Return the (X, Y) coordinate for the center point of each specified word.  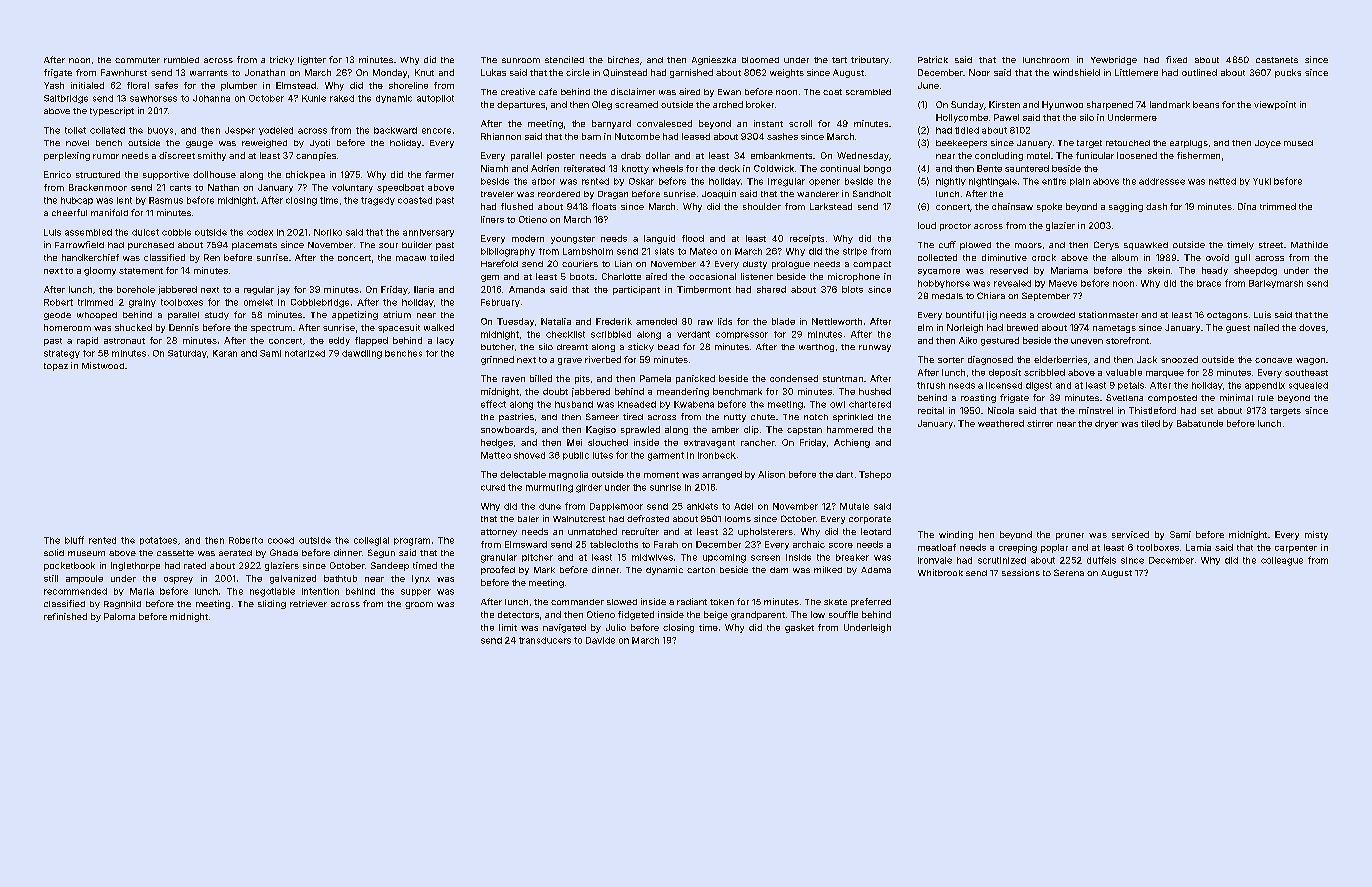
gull (1242, 258)
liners (492, 219)
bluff (74, 540)
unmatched (592, 531)
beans (1206, 104)
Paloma (119, 616)
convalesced (664, 123)
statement (141, 271)
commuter (137, 60)
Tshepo (875, 475)
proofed (498, 570)
